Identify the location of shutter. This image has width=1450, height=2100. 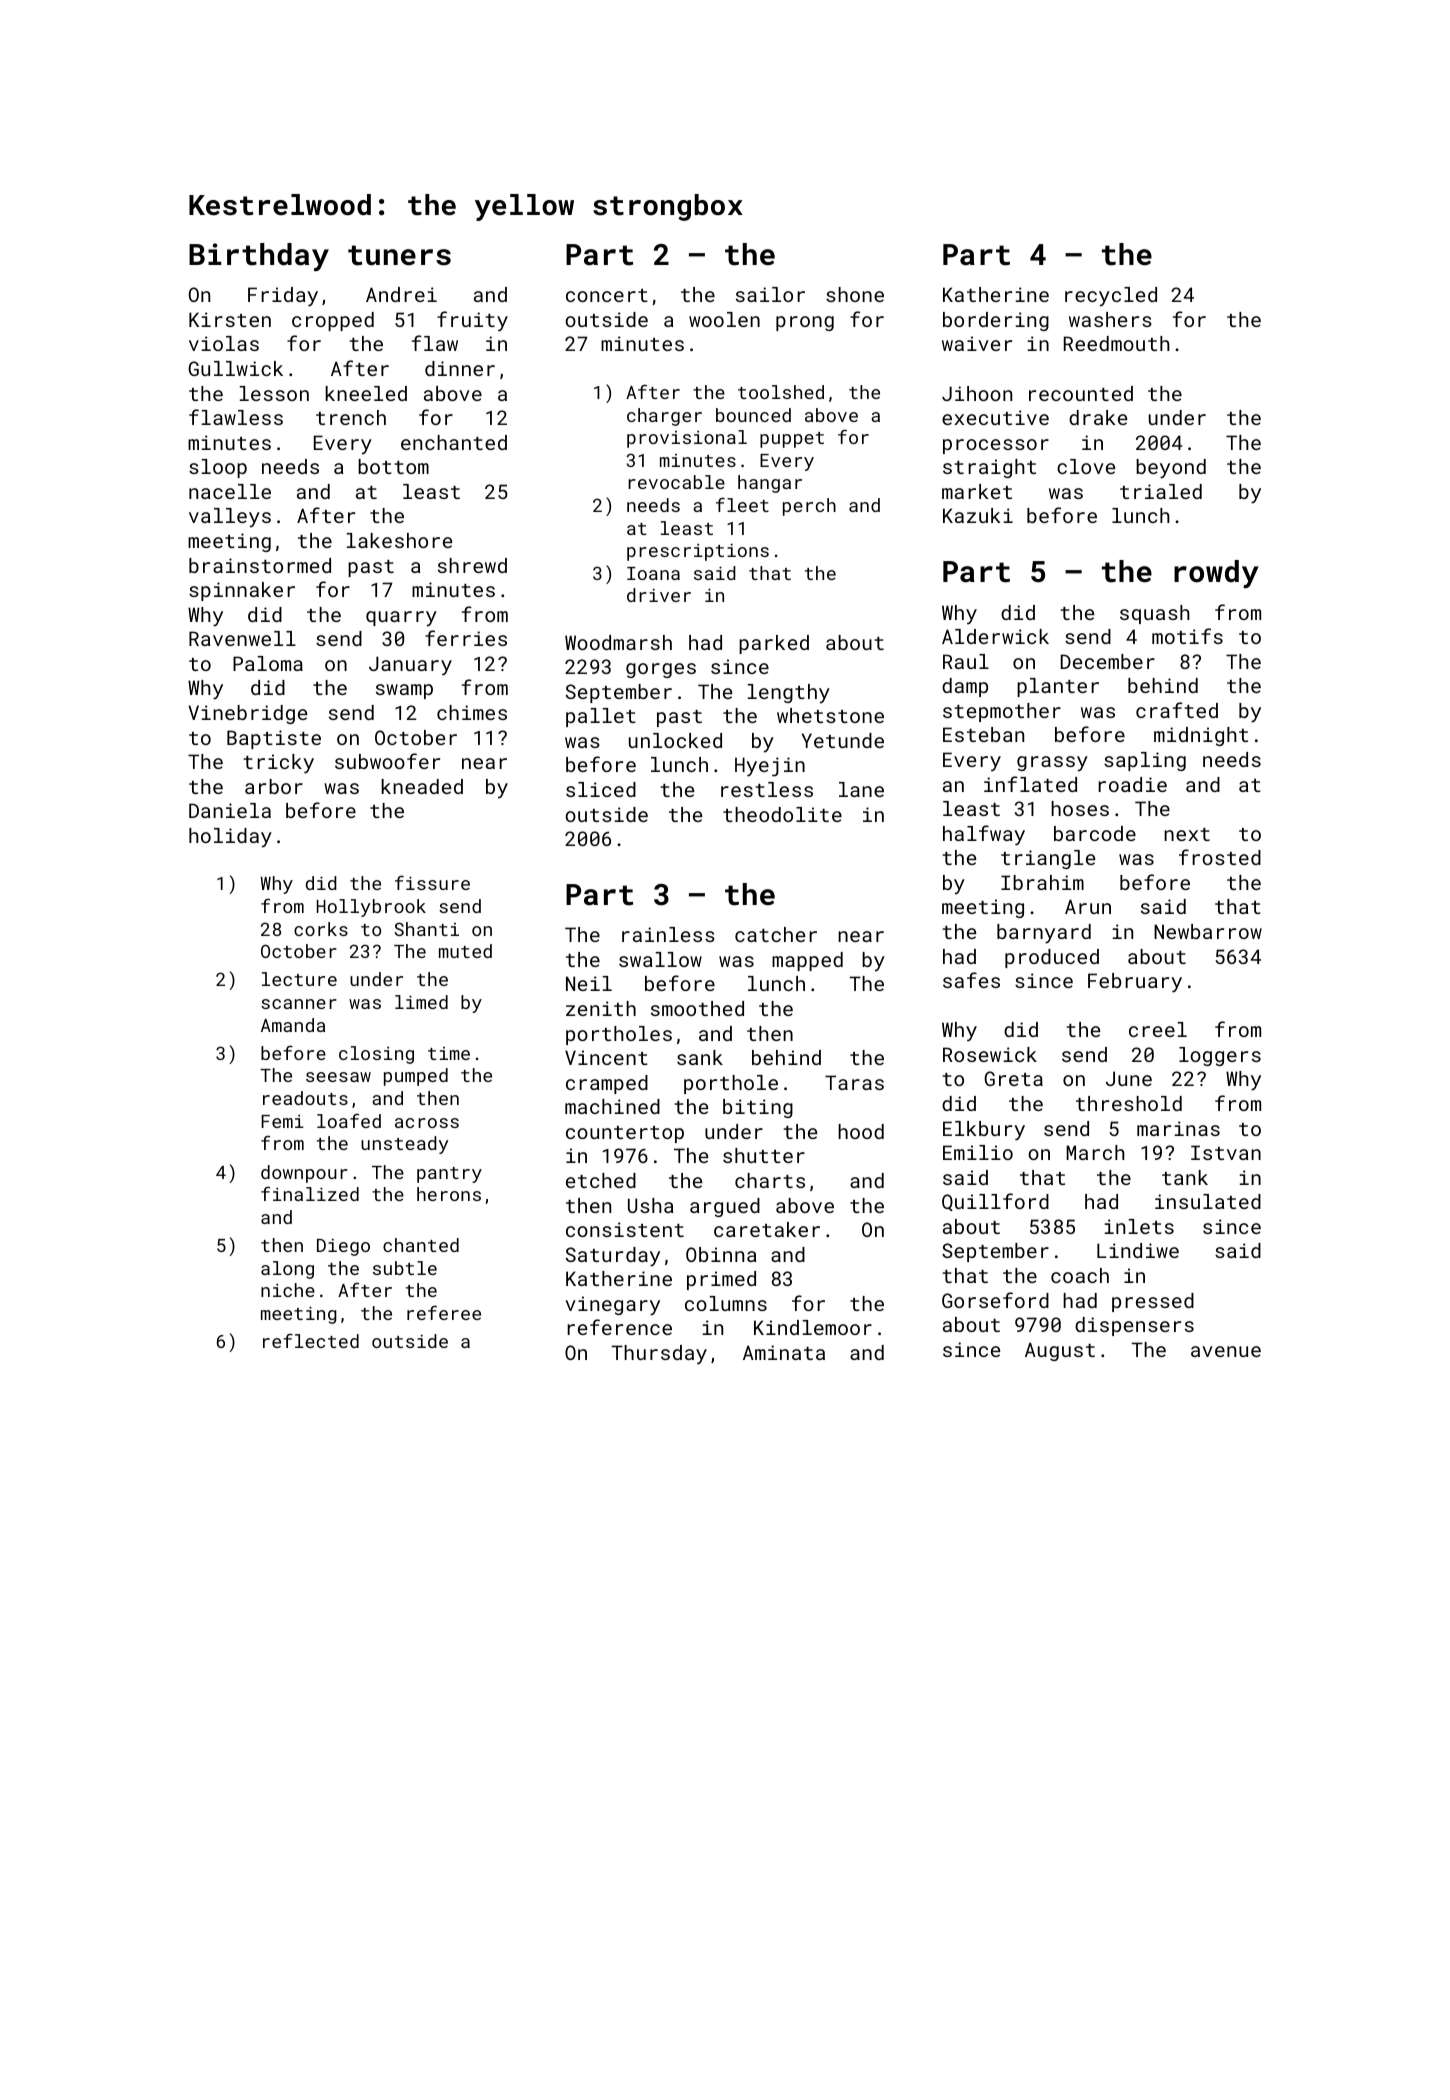
(764, 1155).
